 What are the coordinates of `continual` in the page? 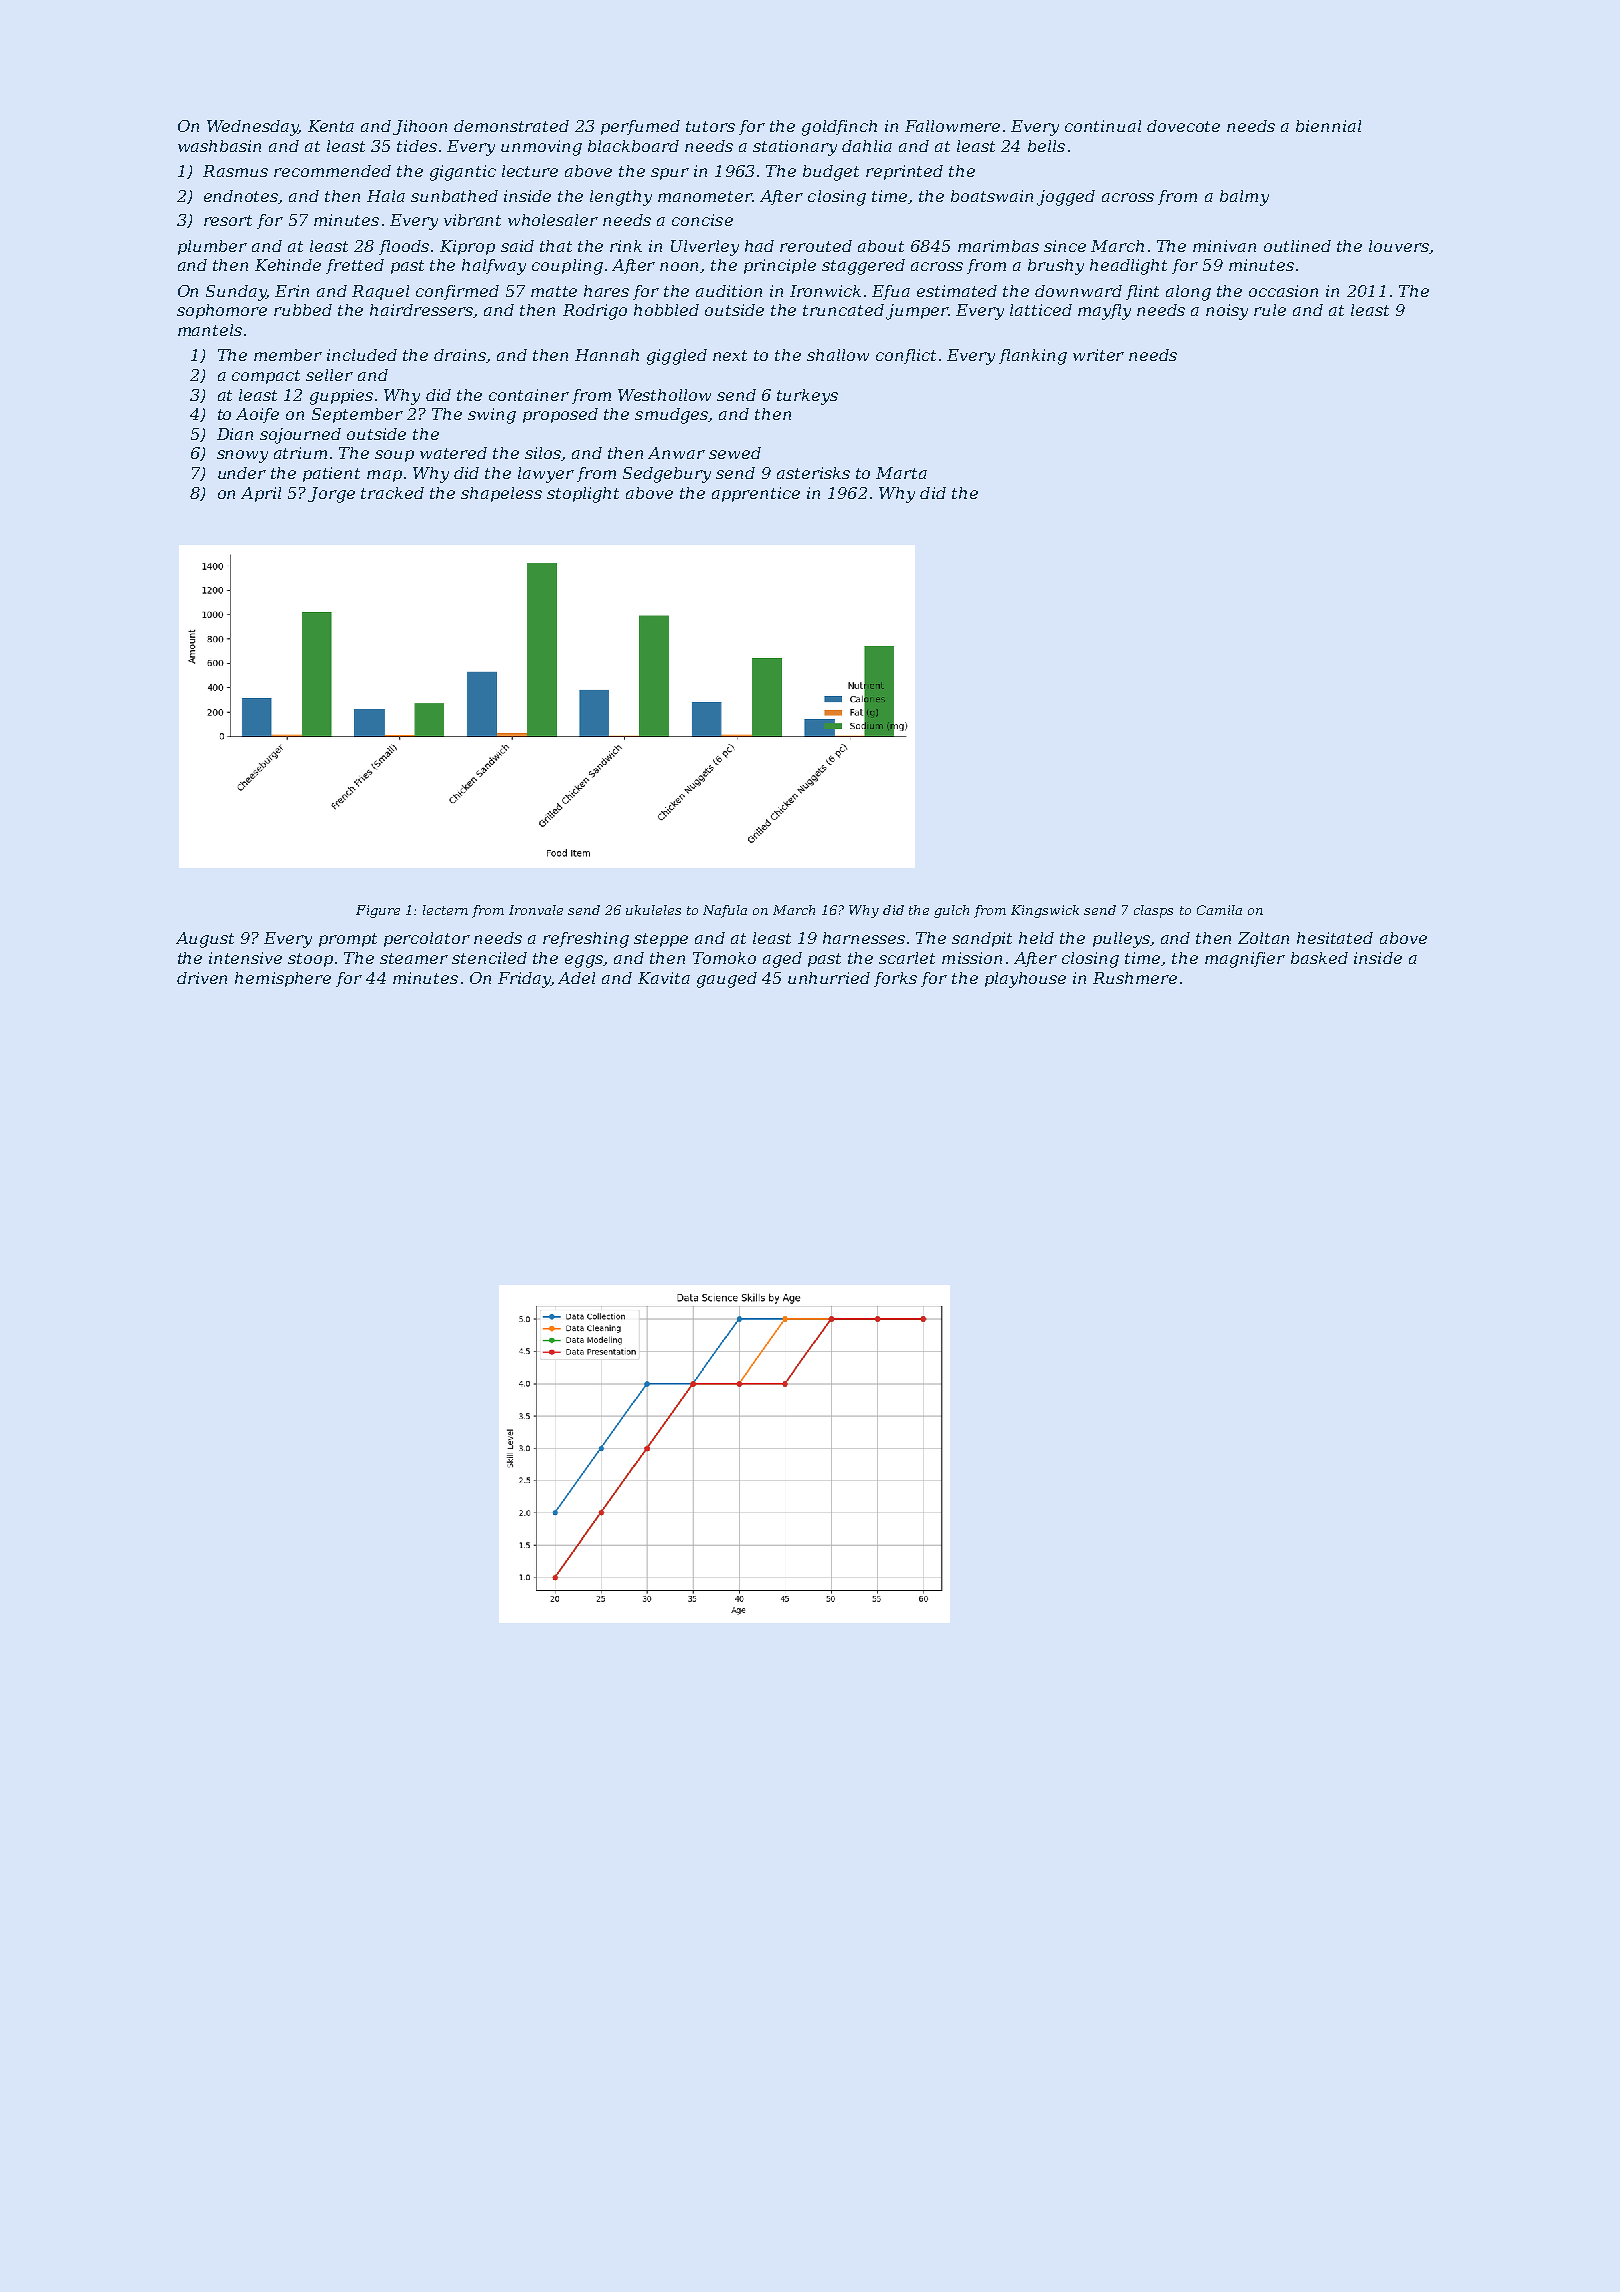 It's located at (1103, 126).
